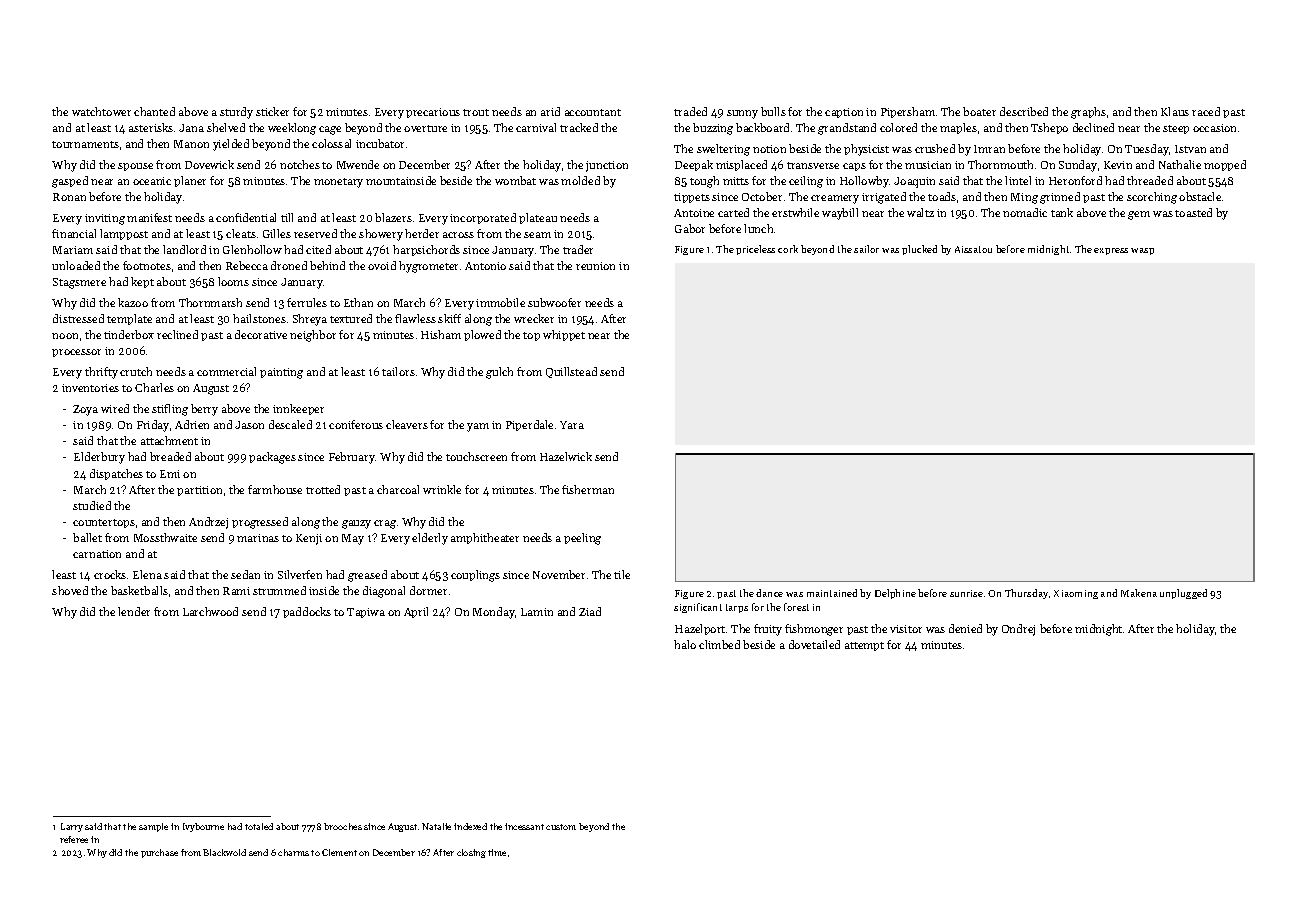 The height and width of the image is (924, 1308). Describe the element at coordinates (116, 474) in the image. I see `dispatches` at that location.
